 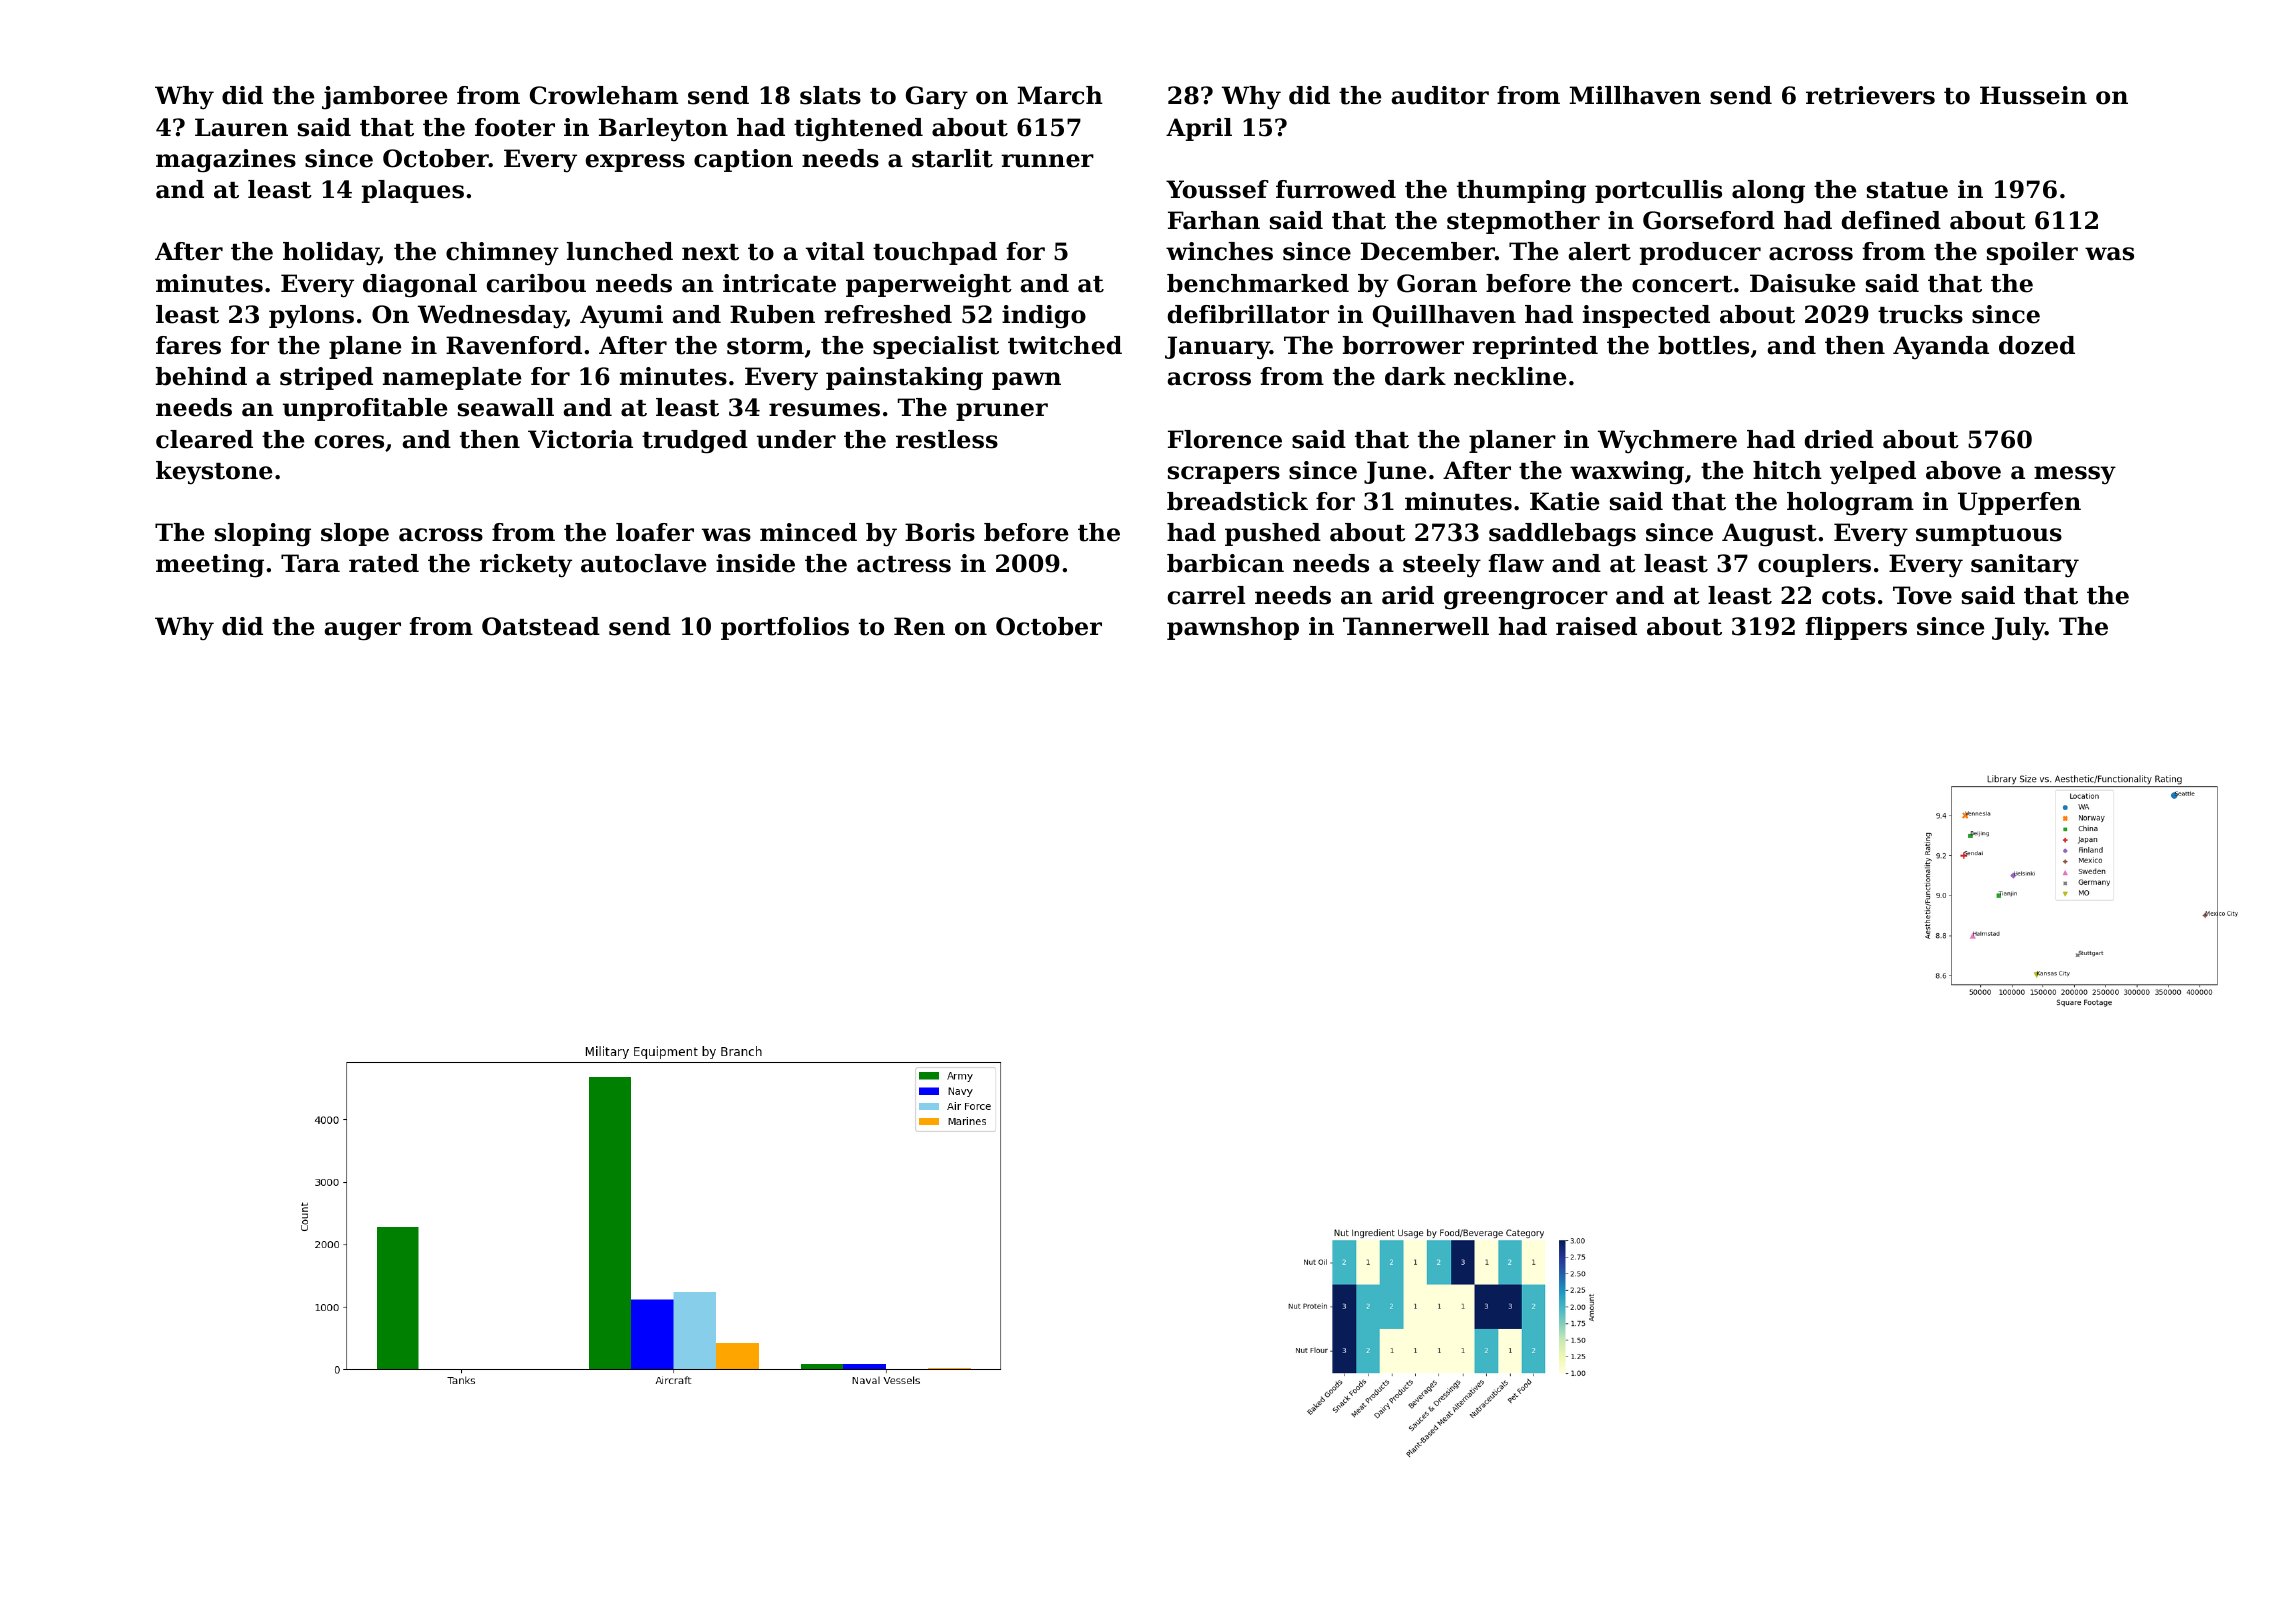 What do you see at coordinates (541, 626) in the screenshot?
I see `Oatstead` at bounding box center [541, 626].
